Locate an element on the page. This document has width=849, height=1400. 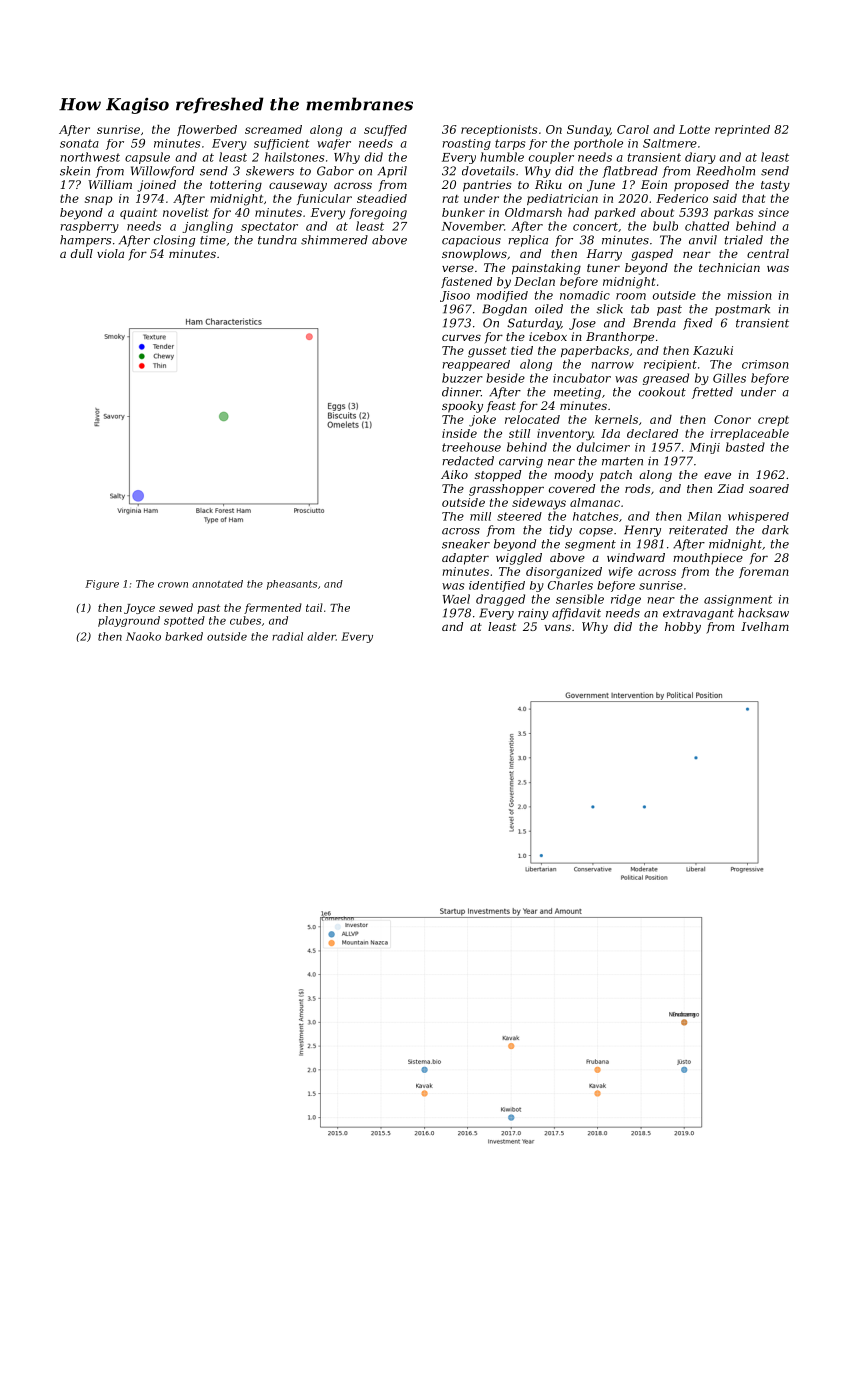
hobby is located at coordinates (683, 628).
